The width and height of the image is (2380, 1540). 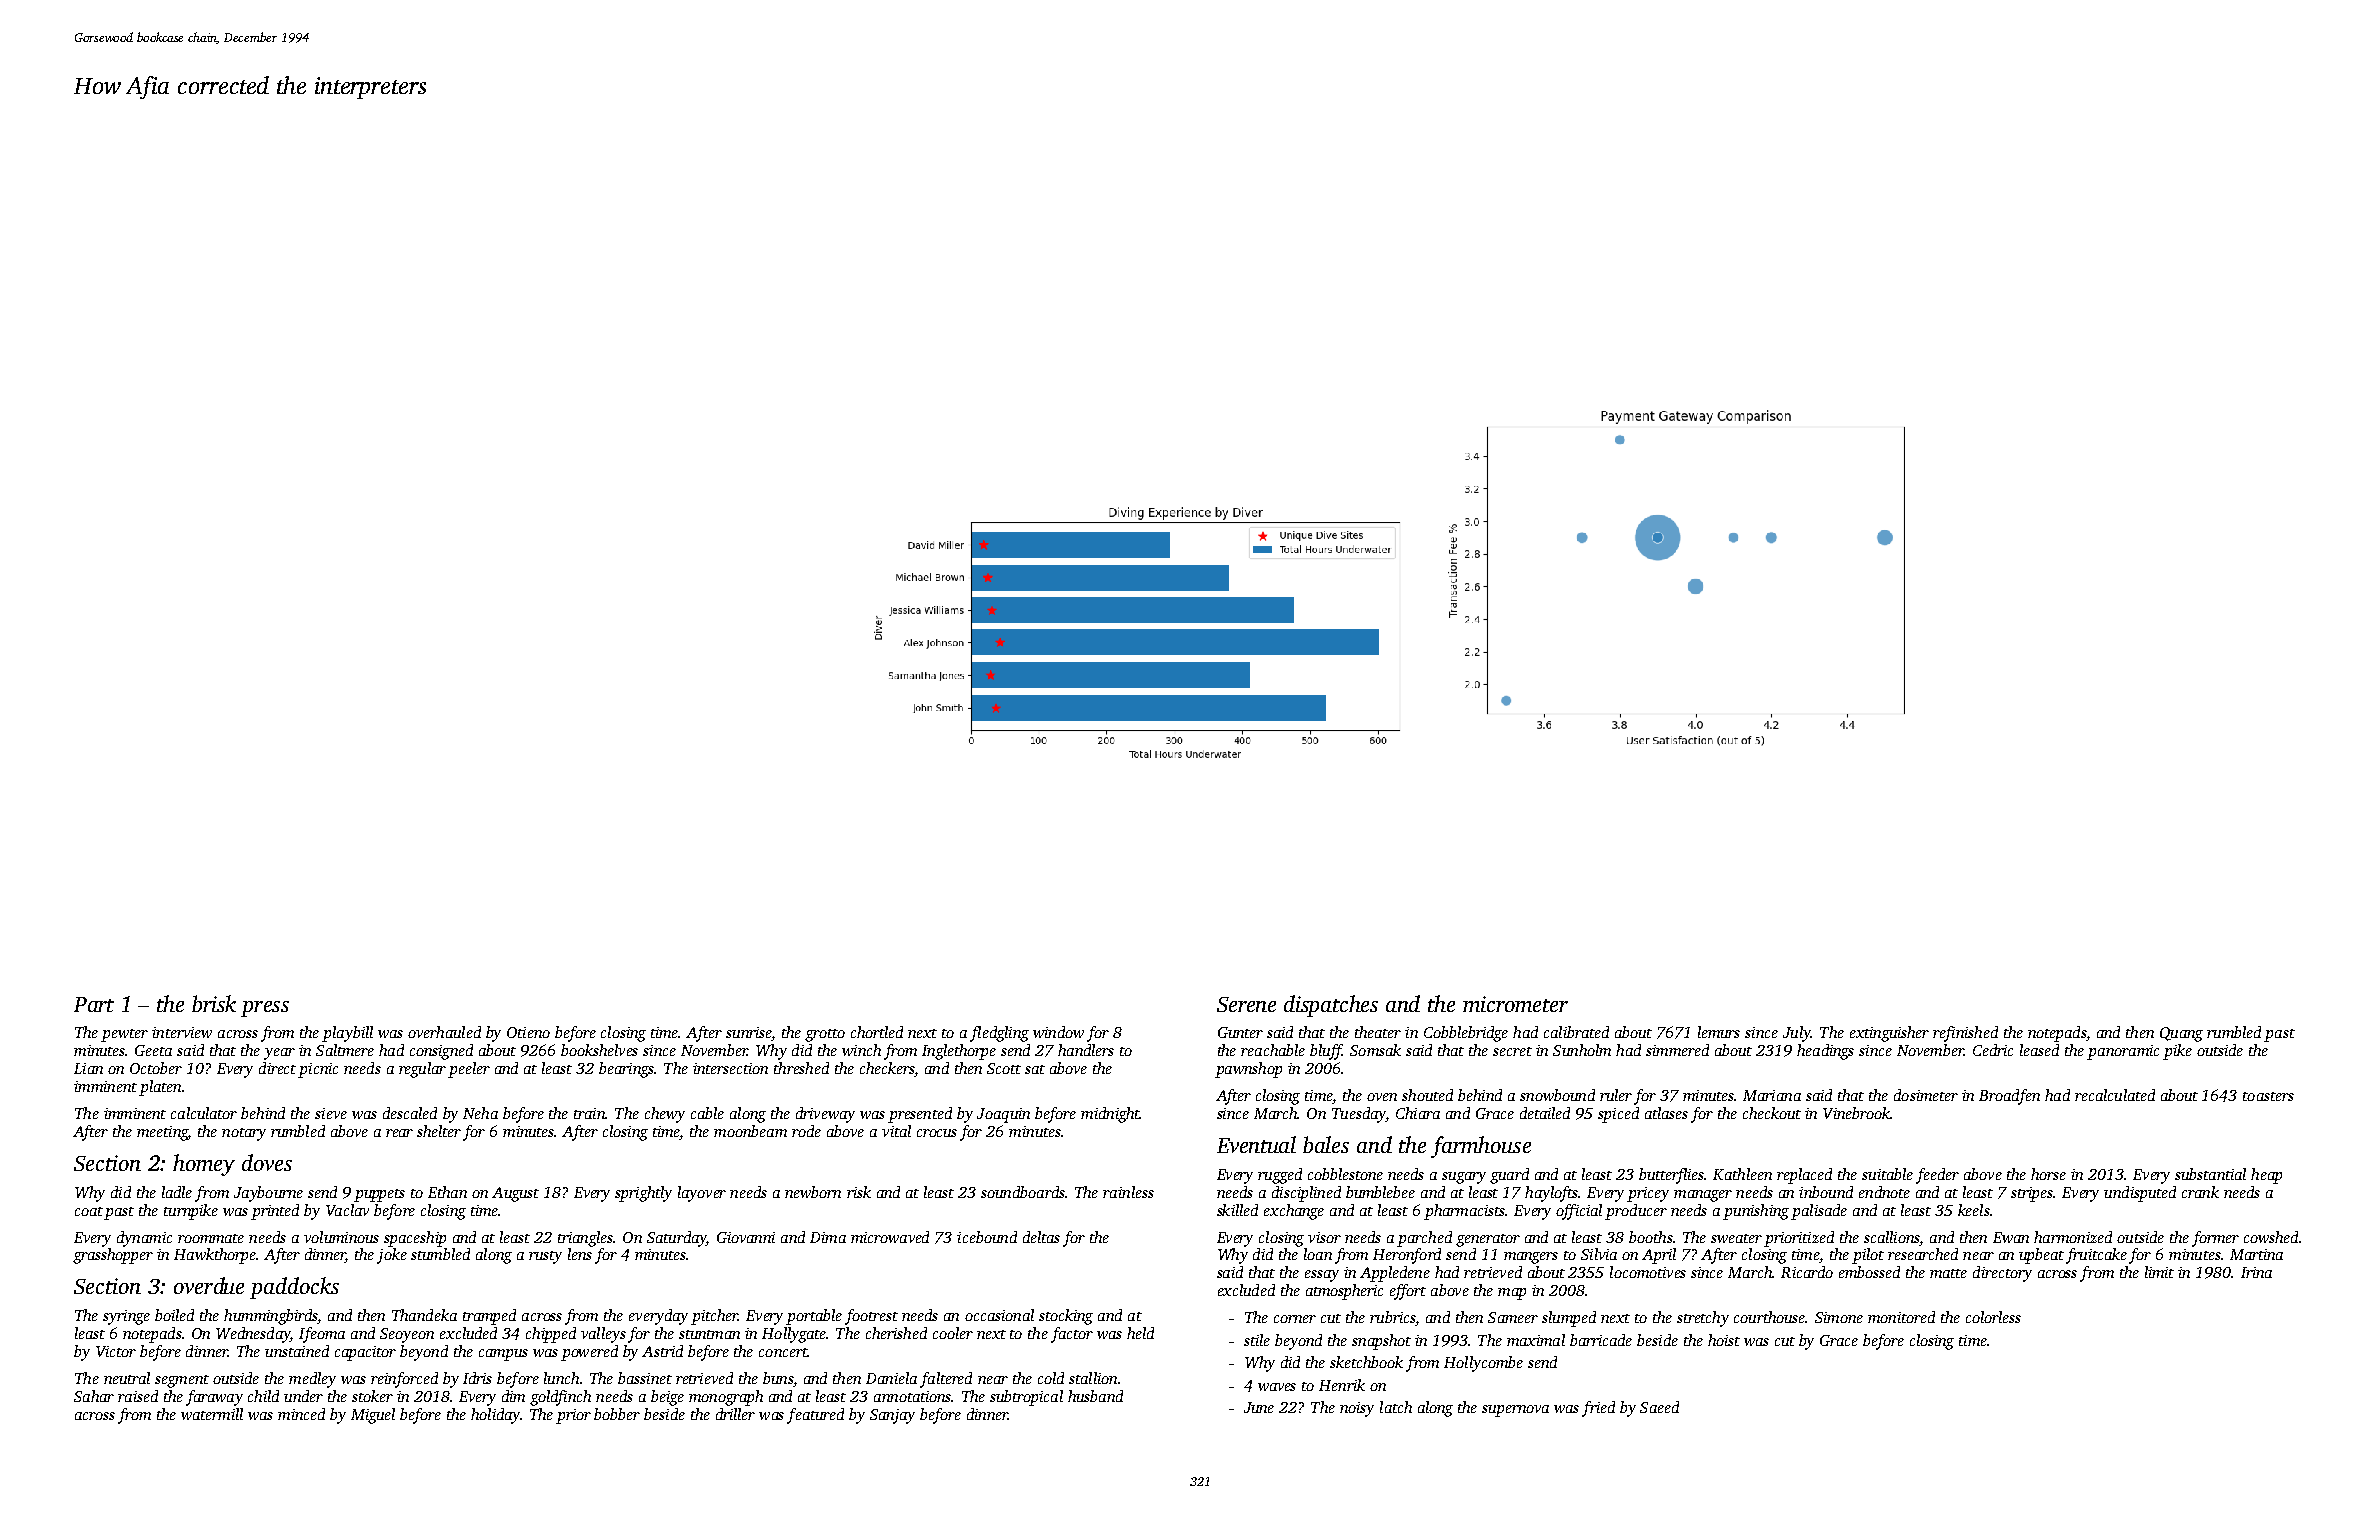 What do you see at coordinates (1331, 1006) in the image?
I see `dispatches` at bounding box center [1331, 1006].
